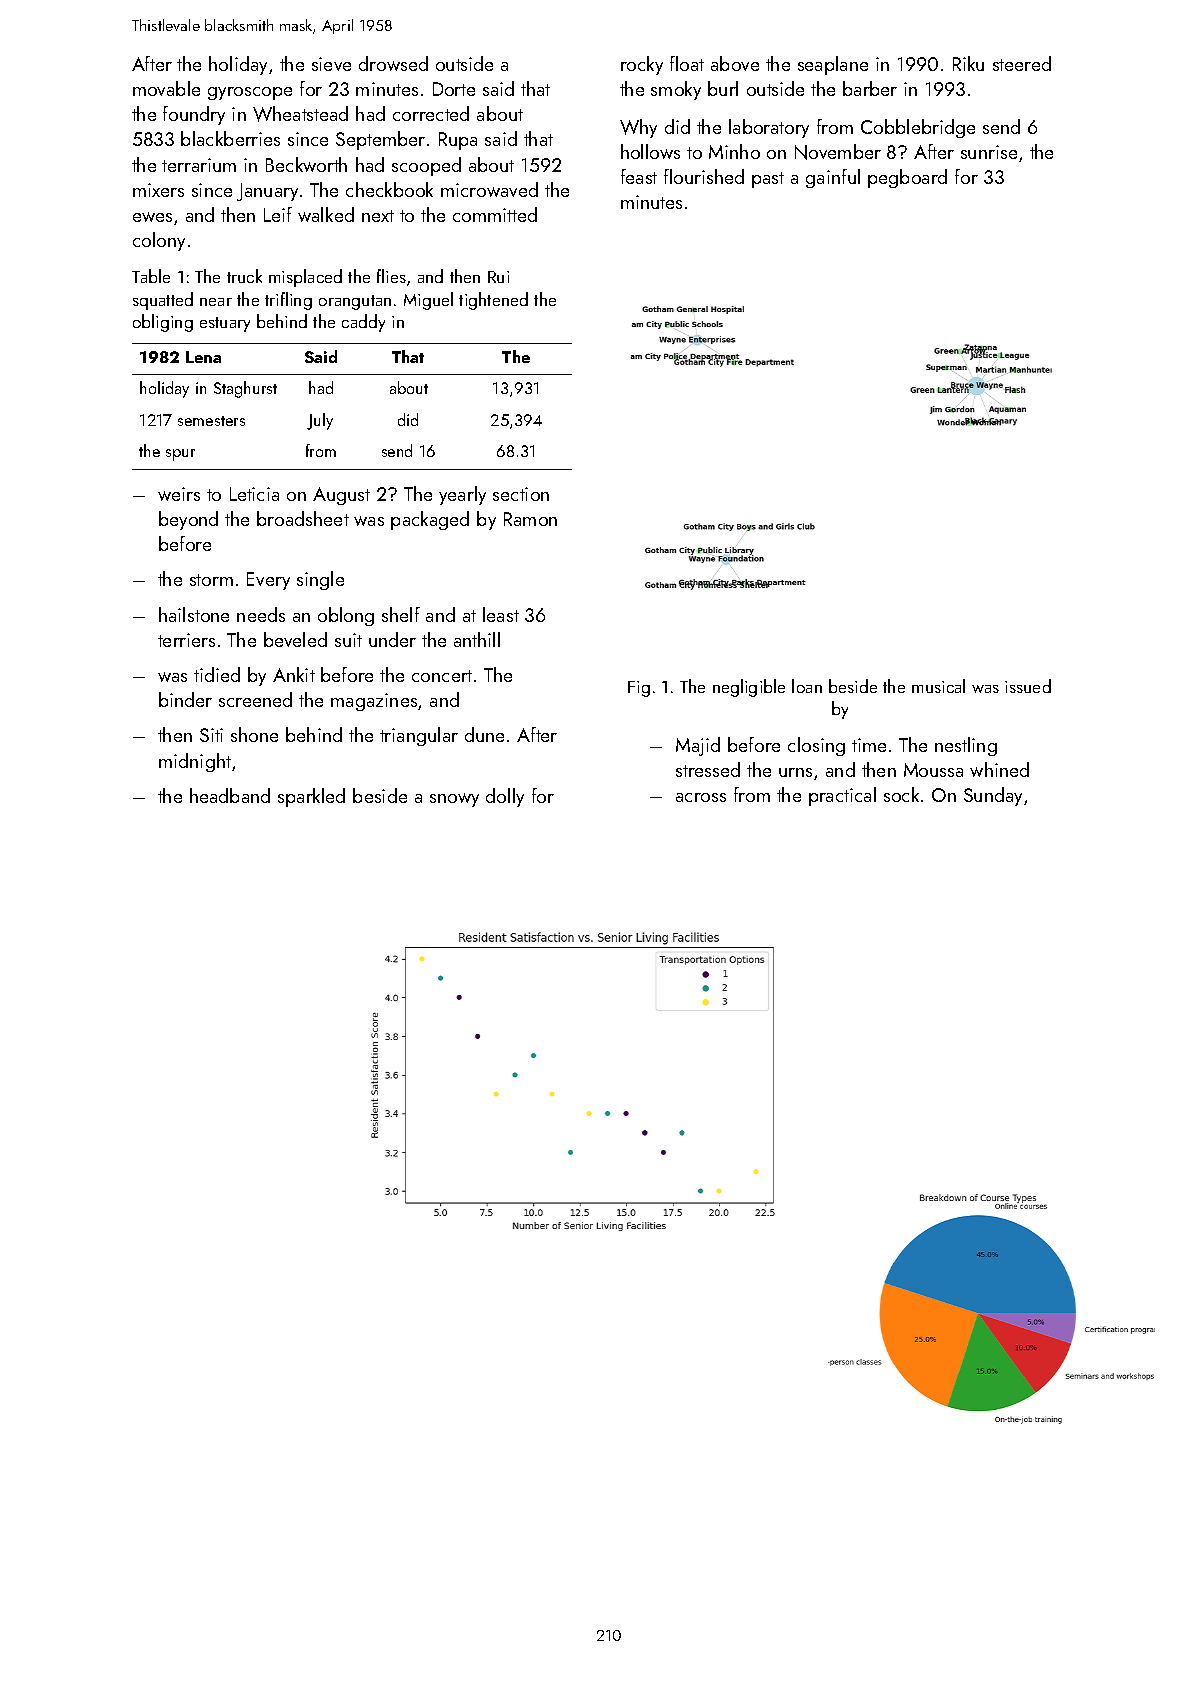 The width and height of the screenshot is (1192, 1685). Describe the element at coordinates (807, 686) in the screenshot. I see `loan` at that location.
